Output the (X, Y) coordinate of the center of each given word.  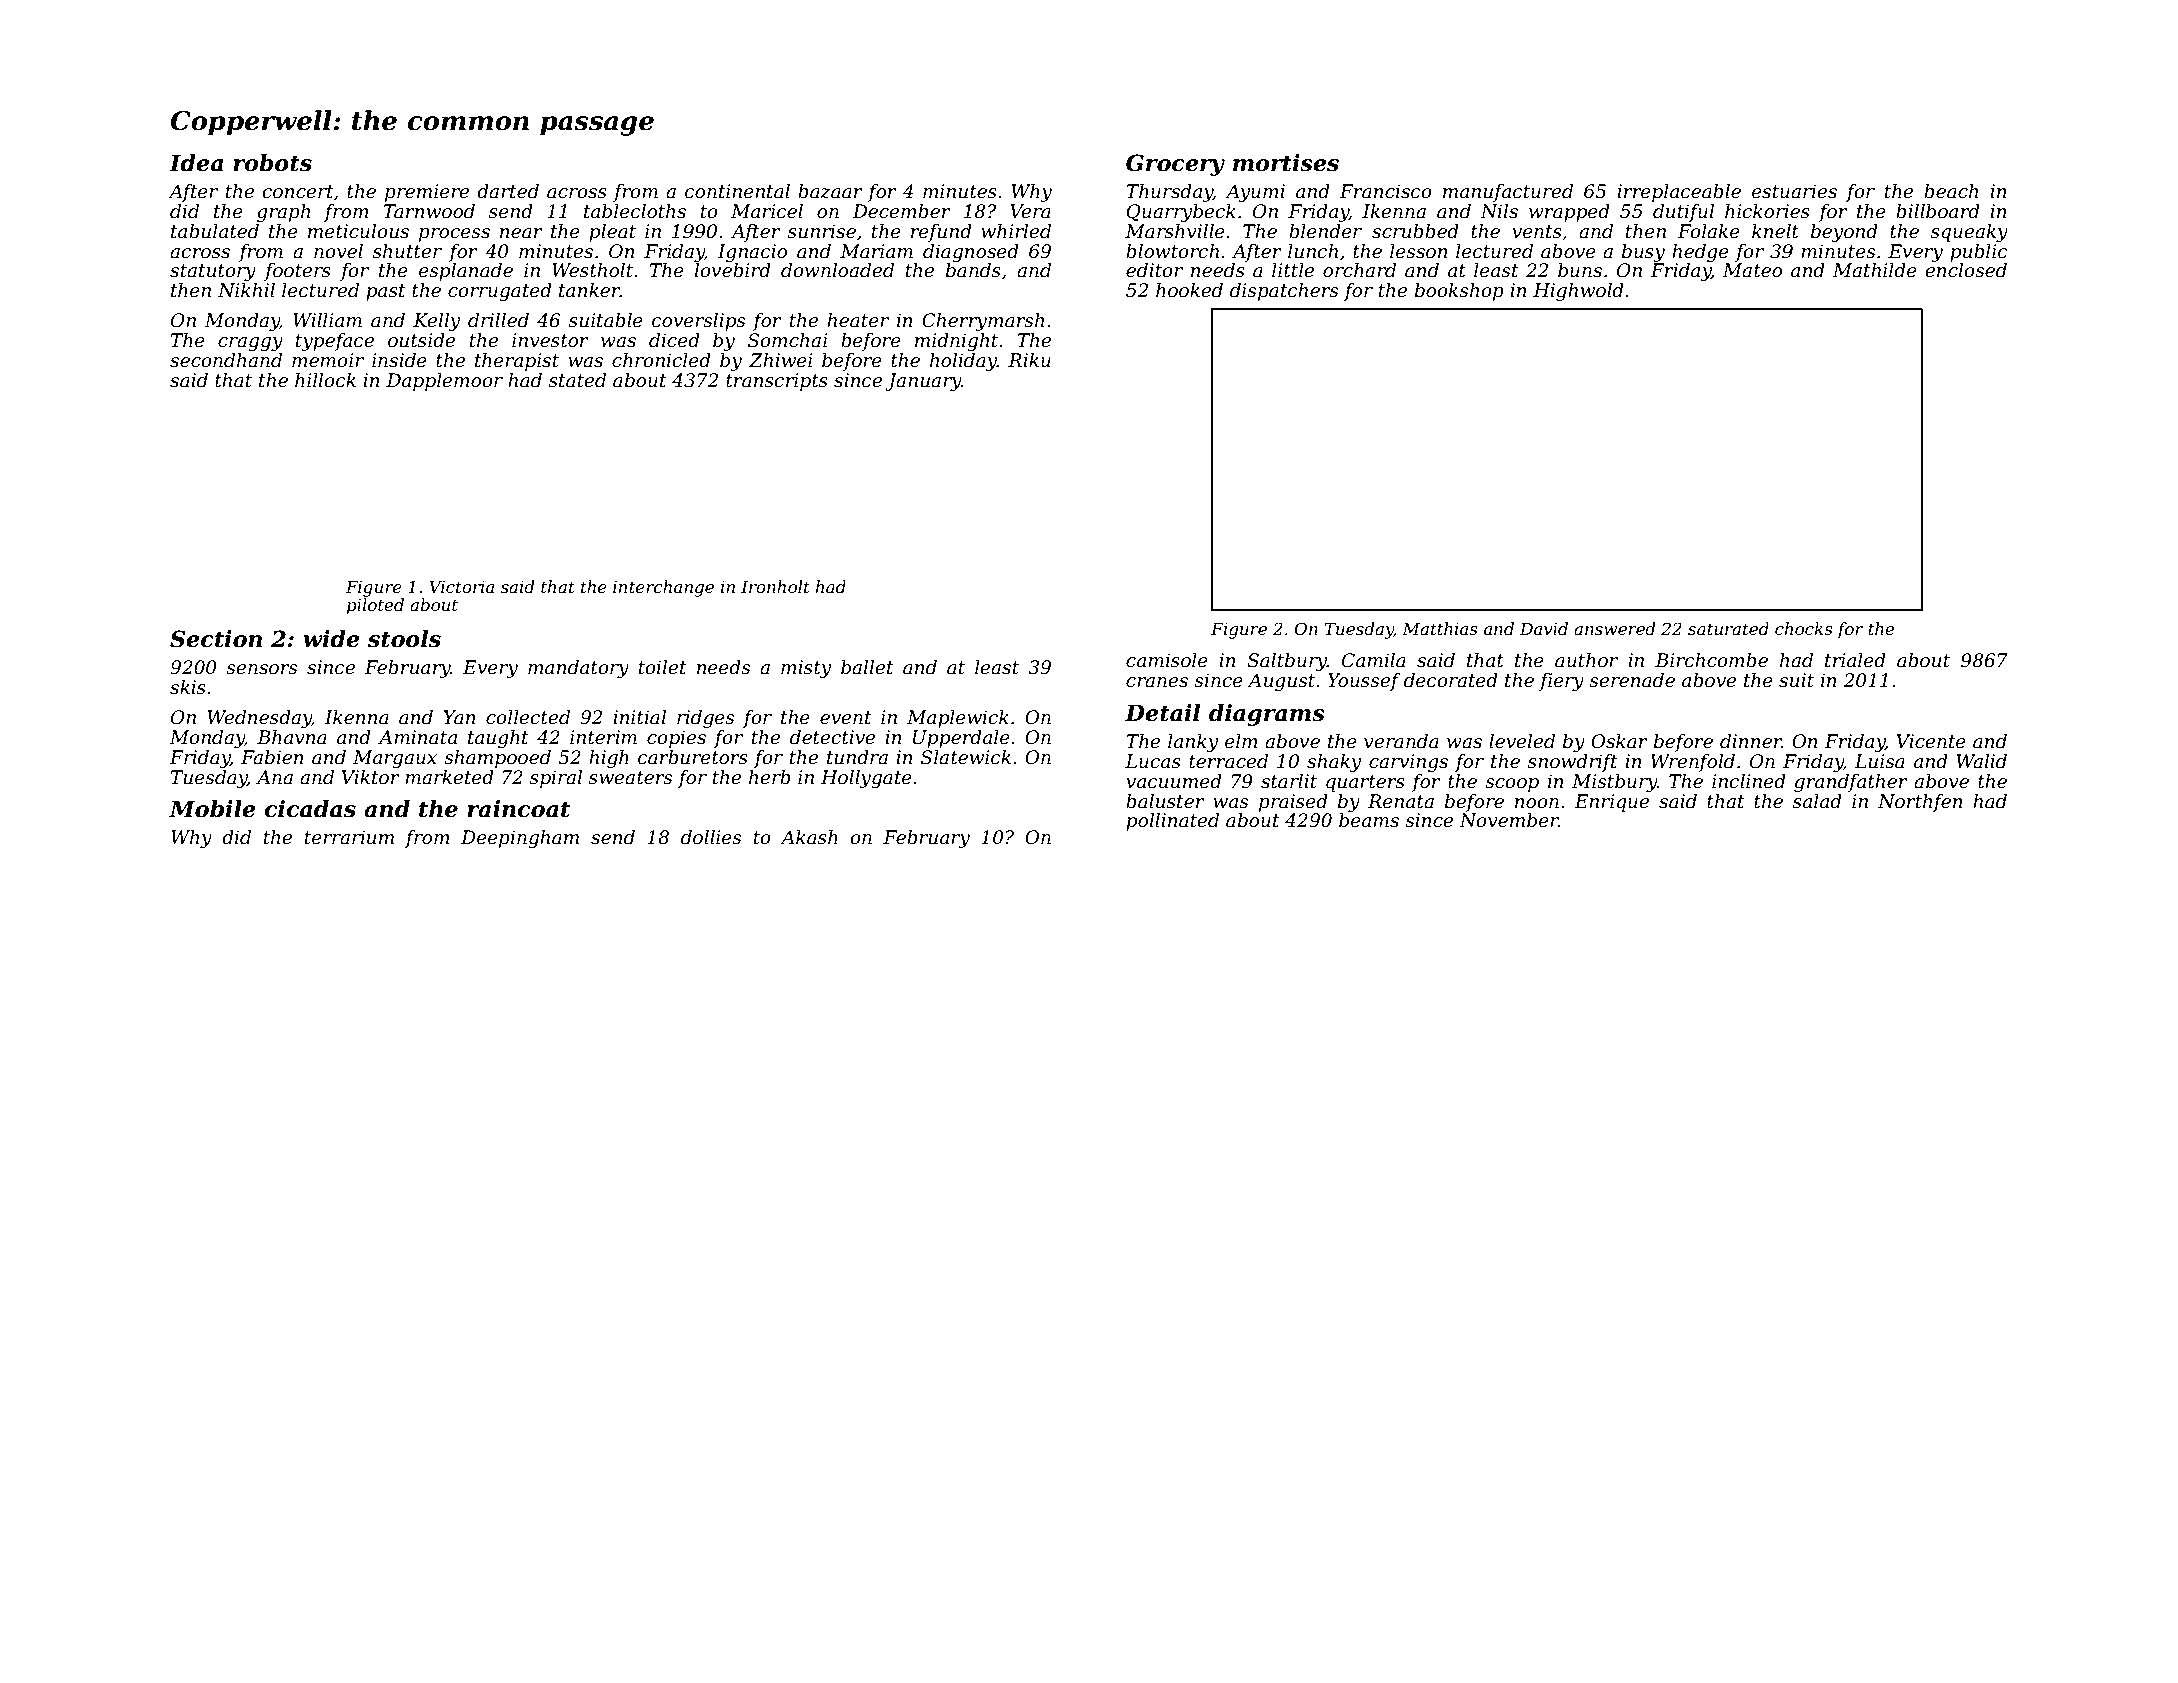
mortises (1286, 163)
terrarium (349, 837)
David (1544, 628)
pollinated (1172, 822)
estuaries (1794, 191)
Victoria (461, 587)
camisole (1167, 660)
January (923, 382)
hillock (325, 380)
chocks (1804, 628)
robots (272, 163)
